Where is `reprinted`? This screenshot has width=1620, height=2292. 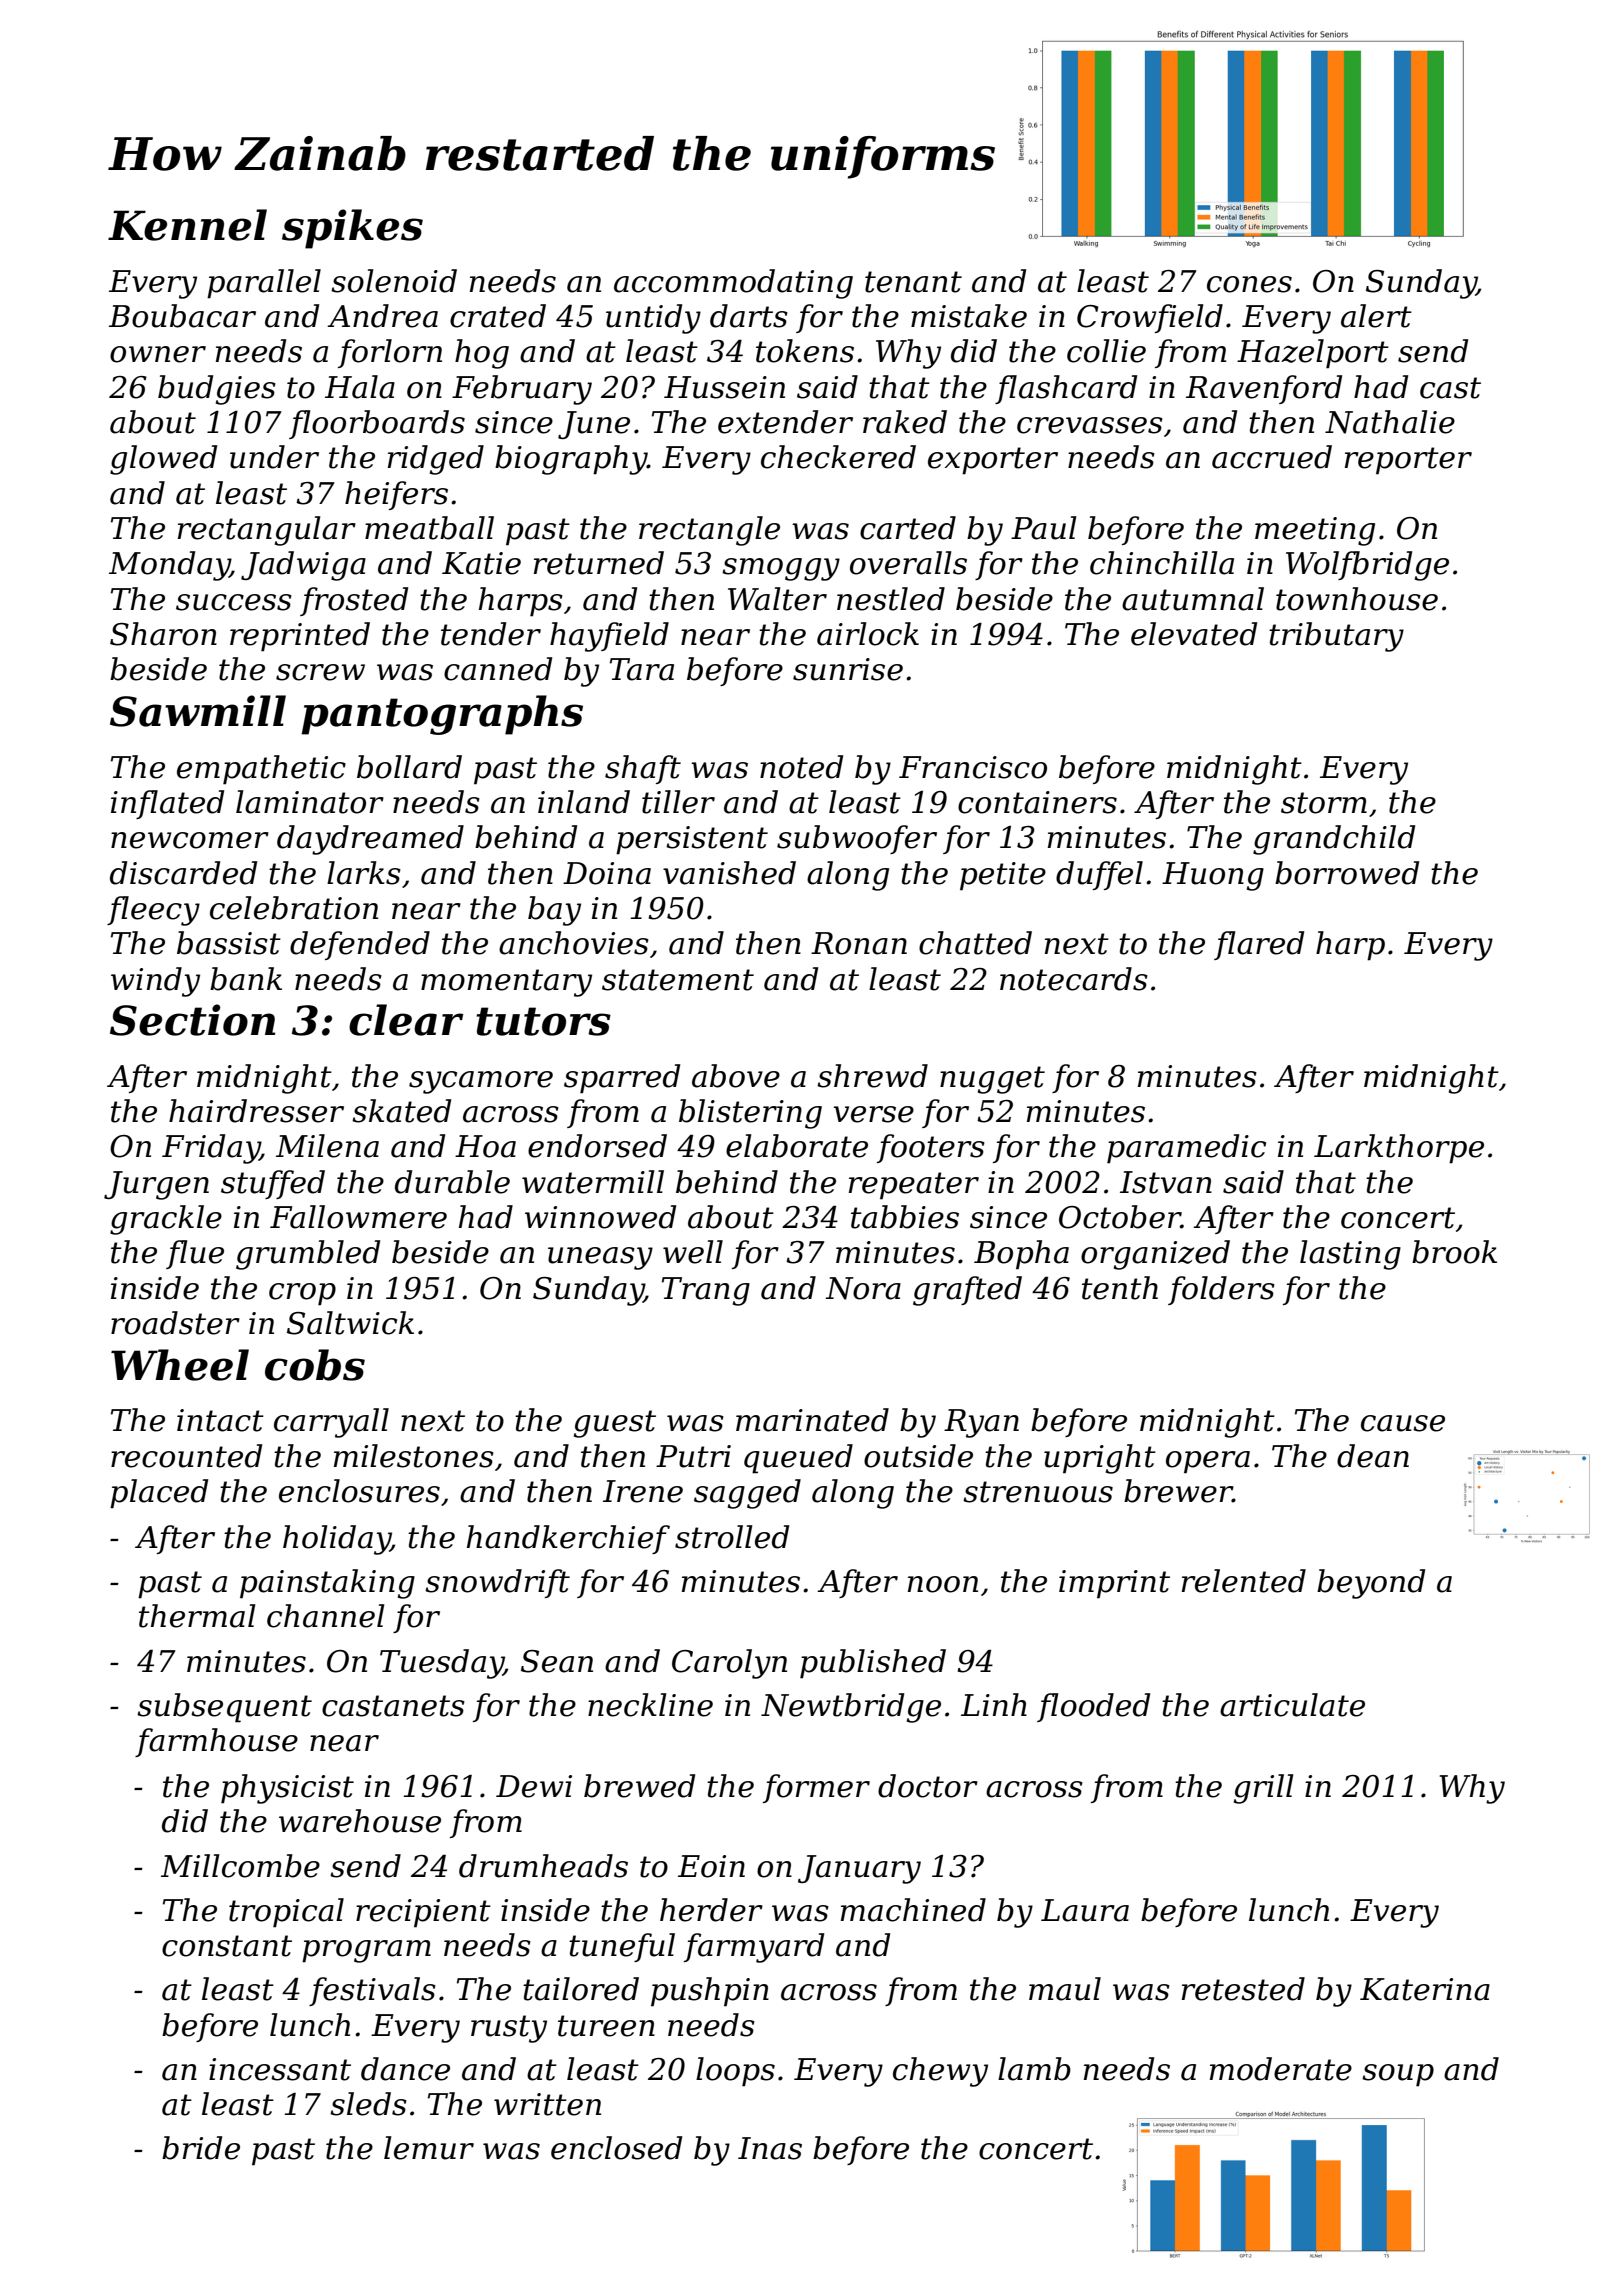
reprinted is located at coordinates (300, 637).
